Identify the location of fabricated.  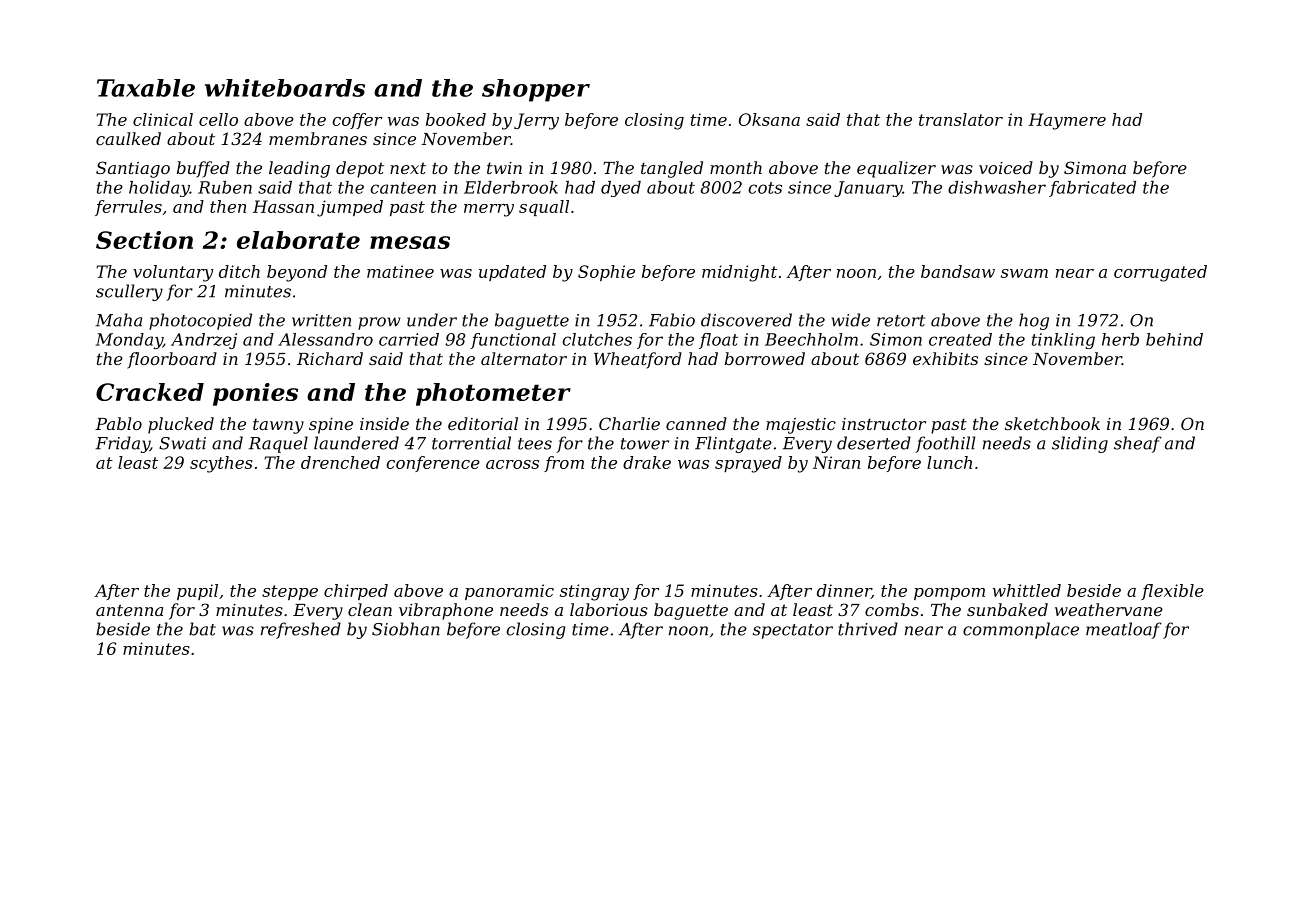
(1092, 189).
